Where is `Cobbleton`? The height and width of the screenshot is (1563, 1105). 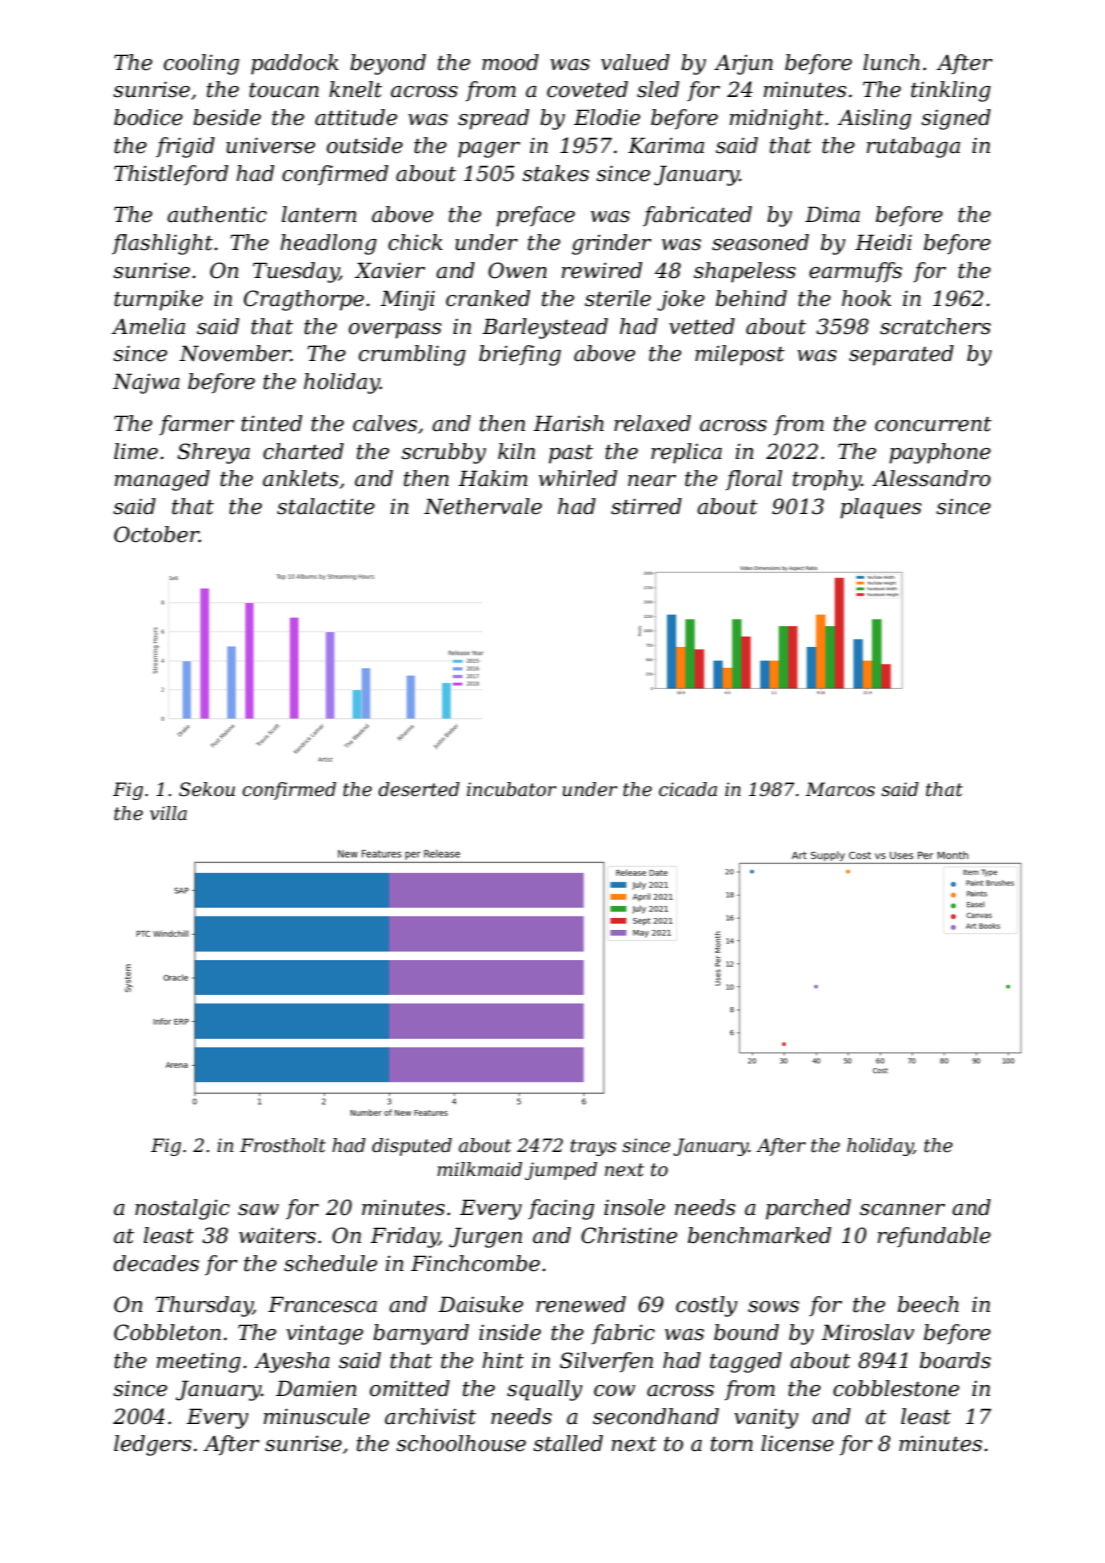 Cobbleton is located at coordinates (167, 1332).
